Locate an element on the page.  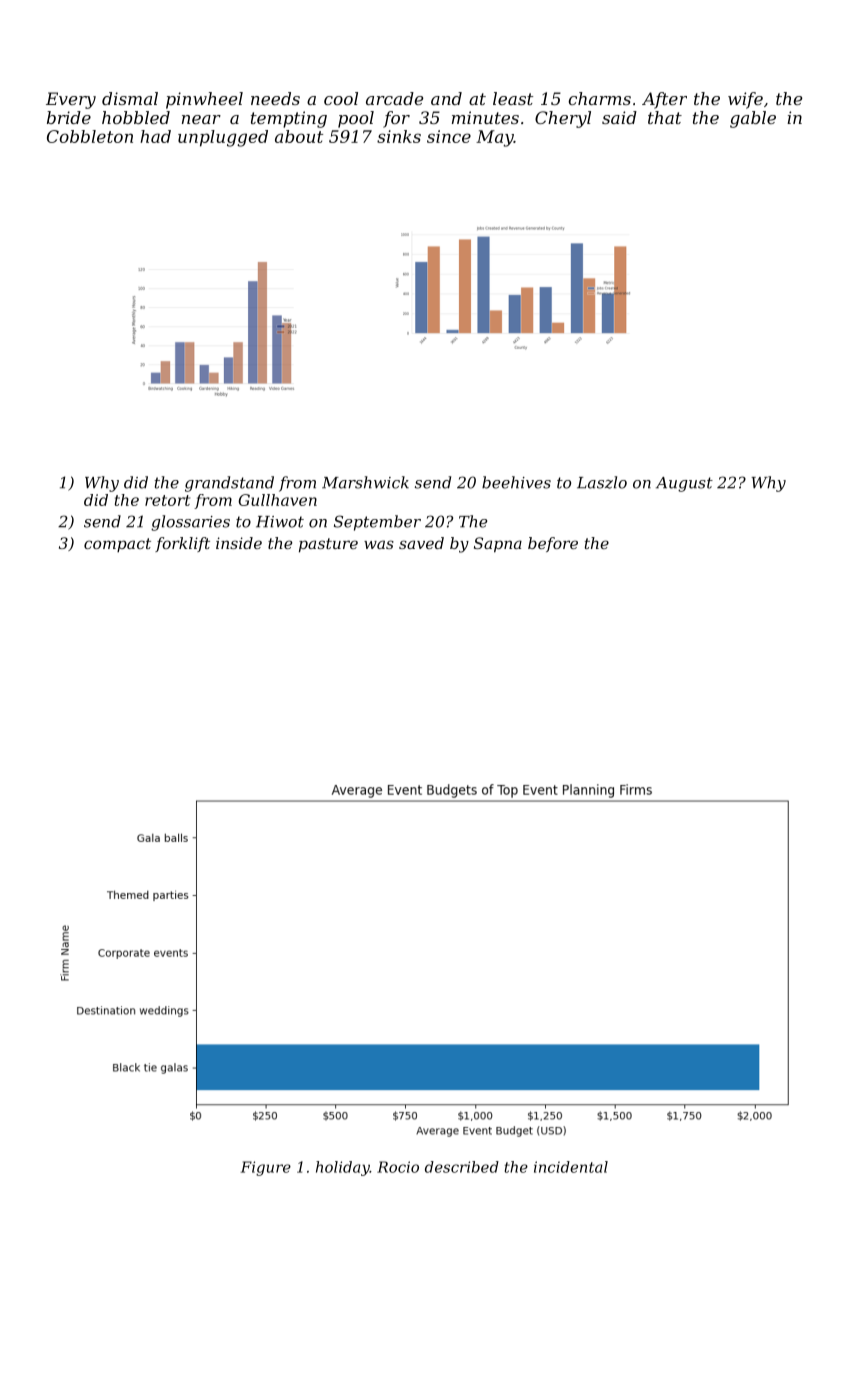
least is located at coordinates (513, 98).
